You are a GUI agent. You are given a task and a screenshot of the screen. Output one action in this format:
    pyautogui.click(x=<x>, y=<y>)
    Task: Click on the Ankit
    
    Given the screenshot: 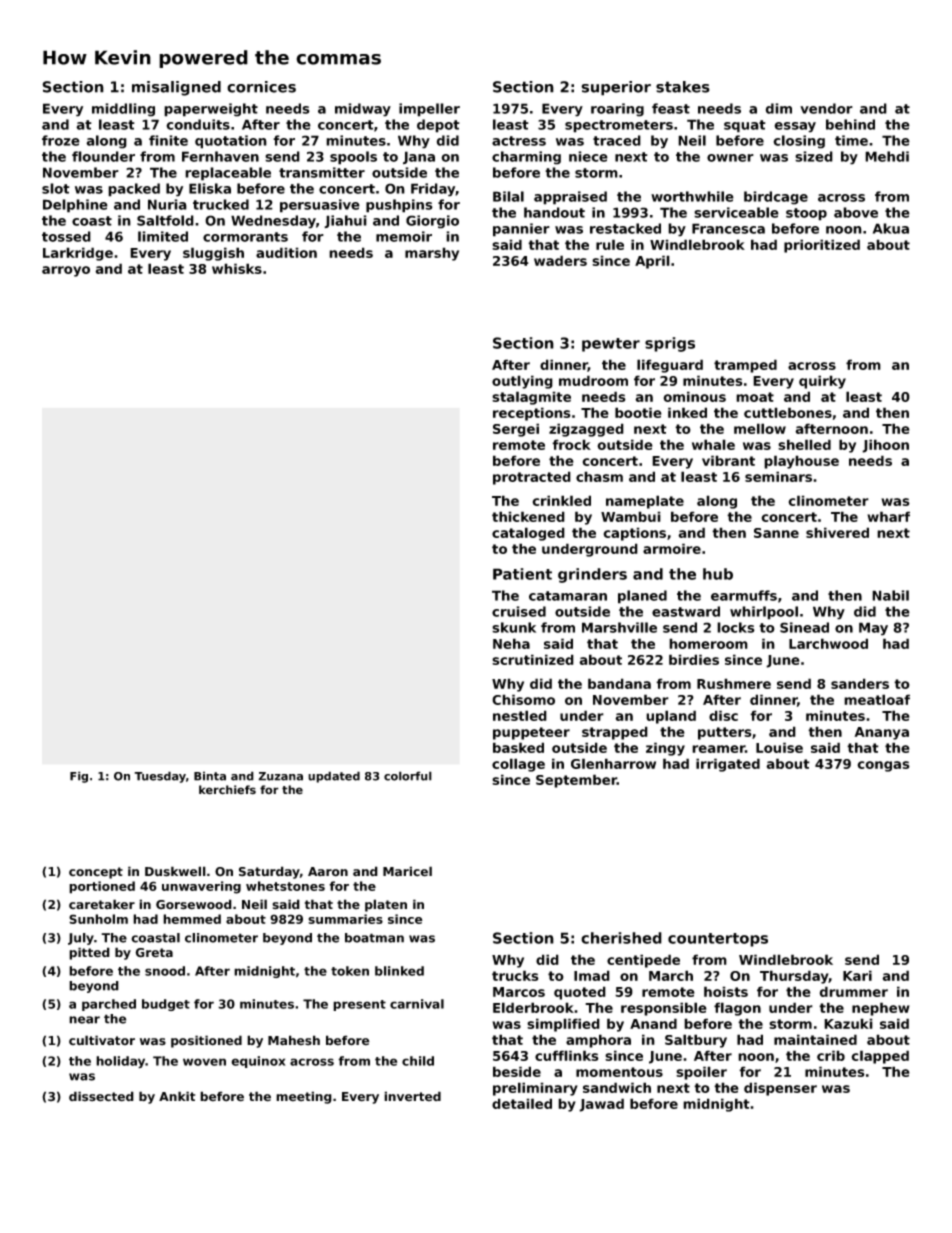 What is the action you would take?
    pyautogui.click(x=177, y=1096)
